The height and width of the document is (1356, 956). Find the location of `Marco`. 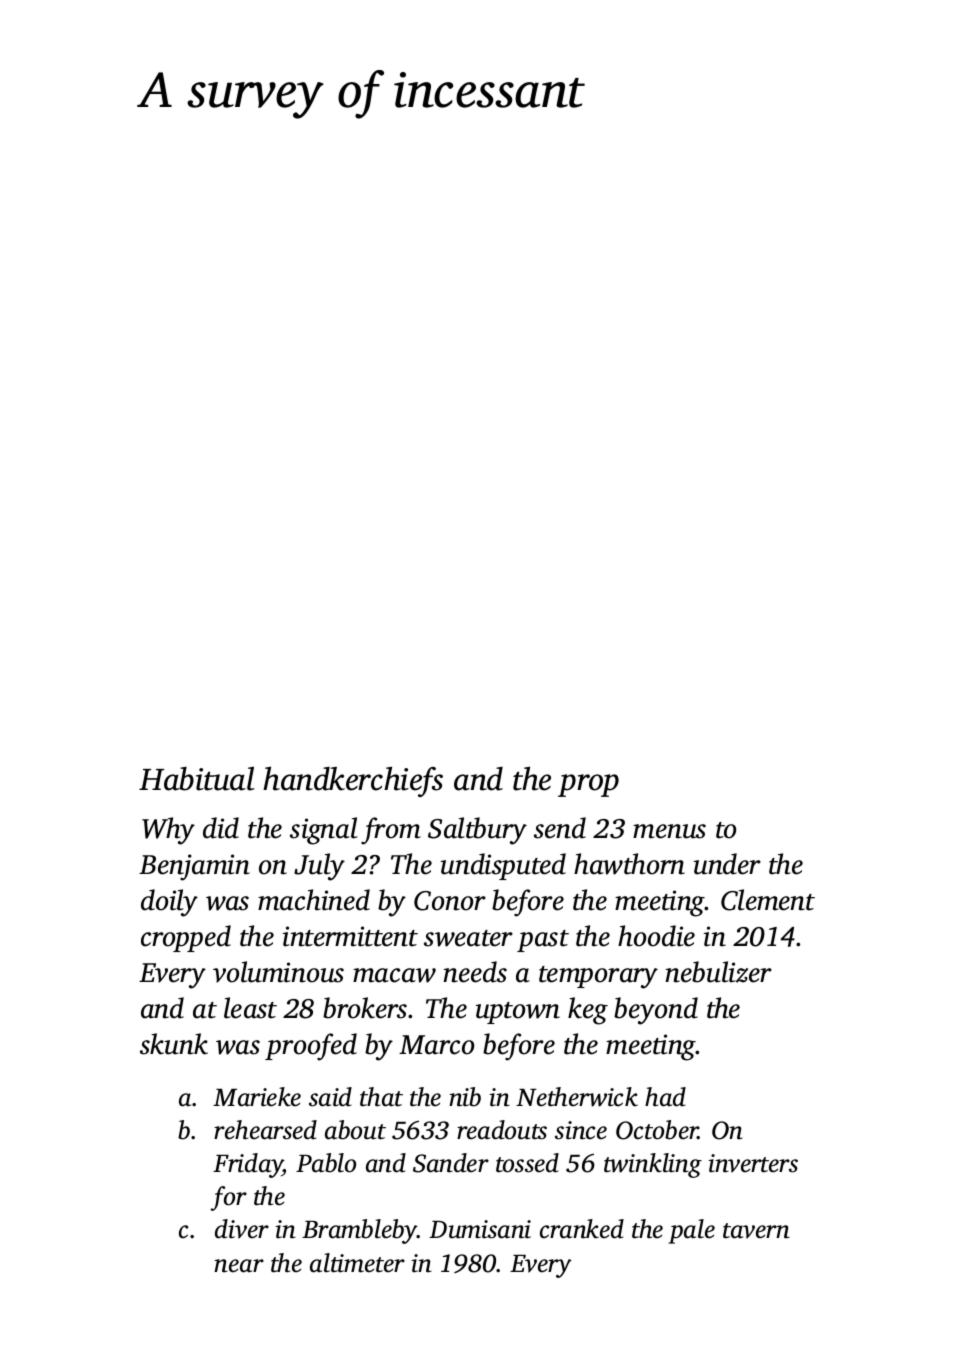

Marco is located at coordinates (436, 1045).
